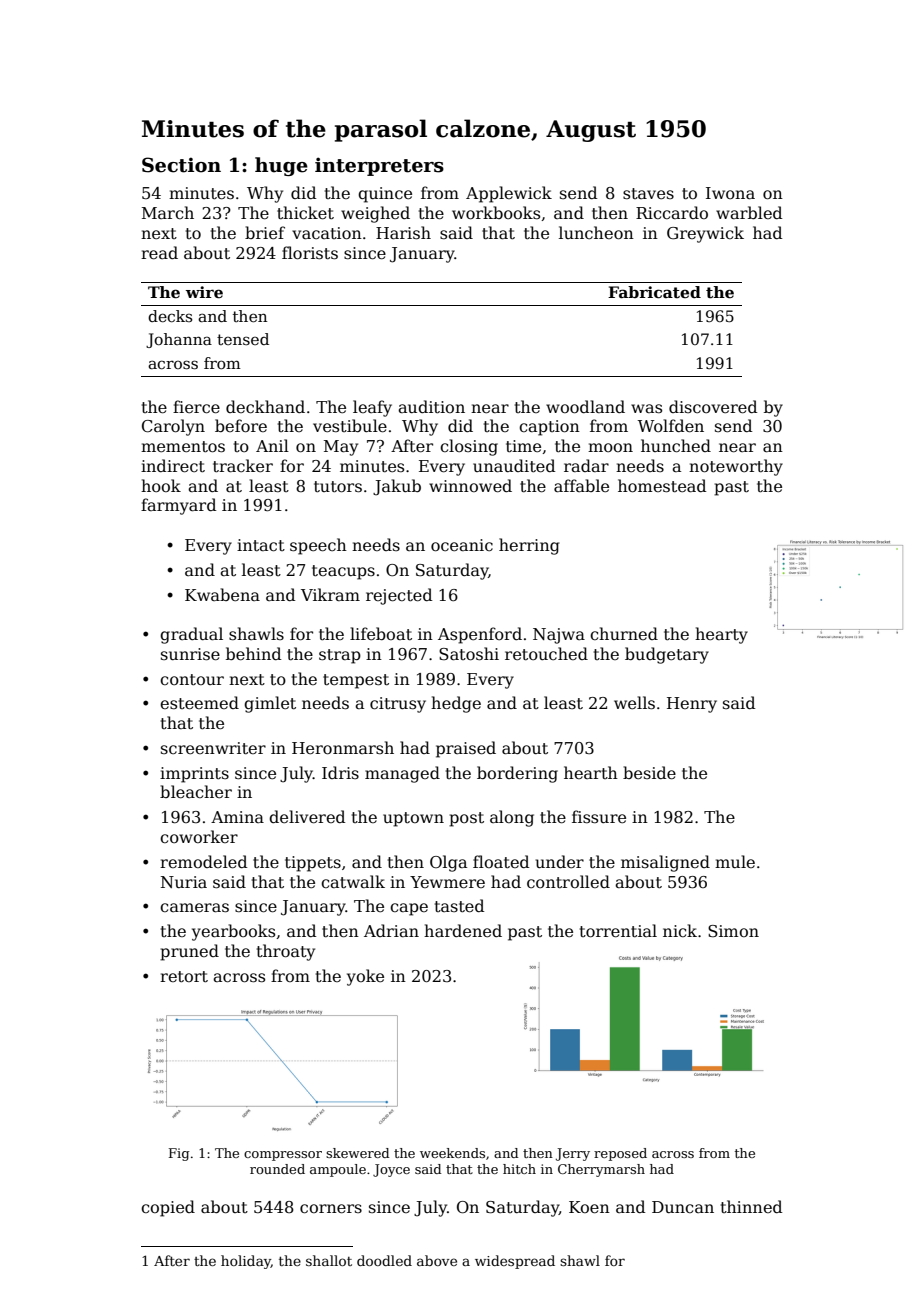  I want to click on Harish, so click(403, 233).
